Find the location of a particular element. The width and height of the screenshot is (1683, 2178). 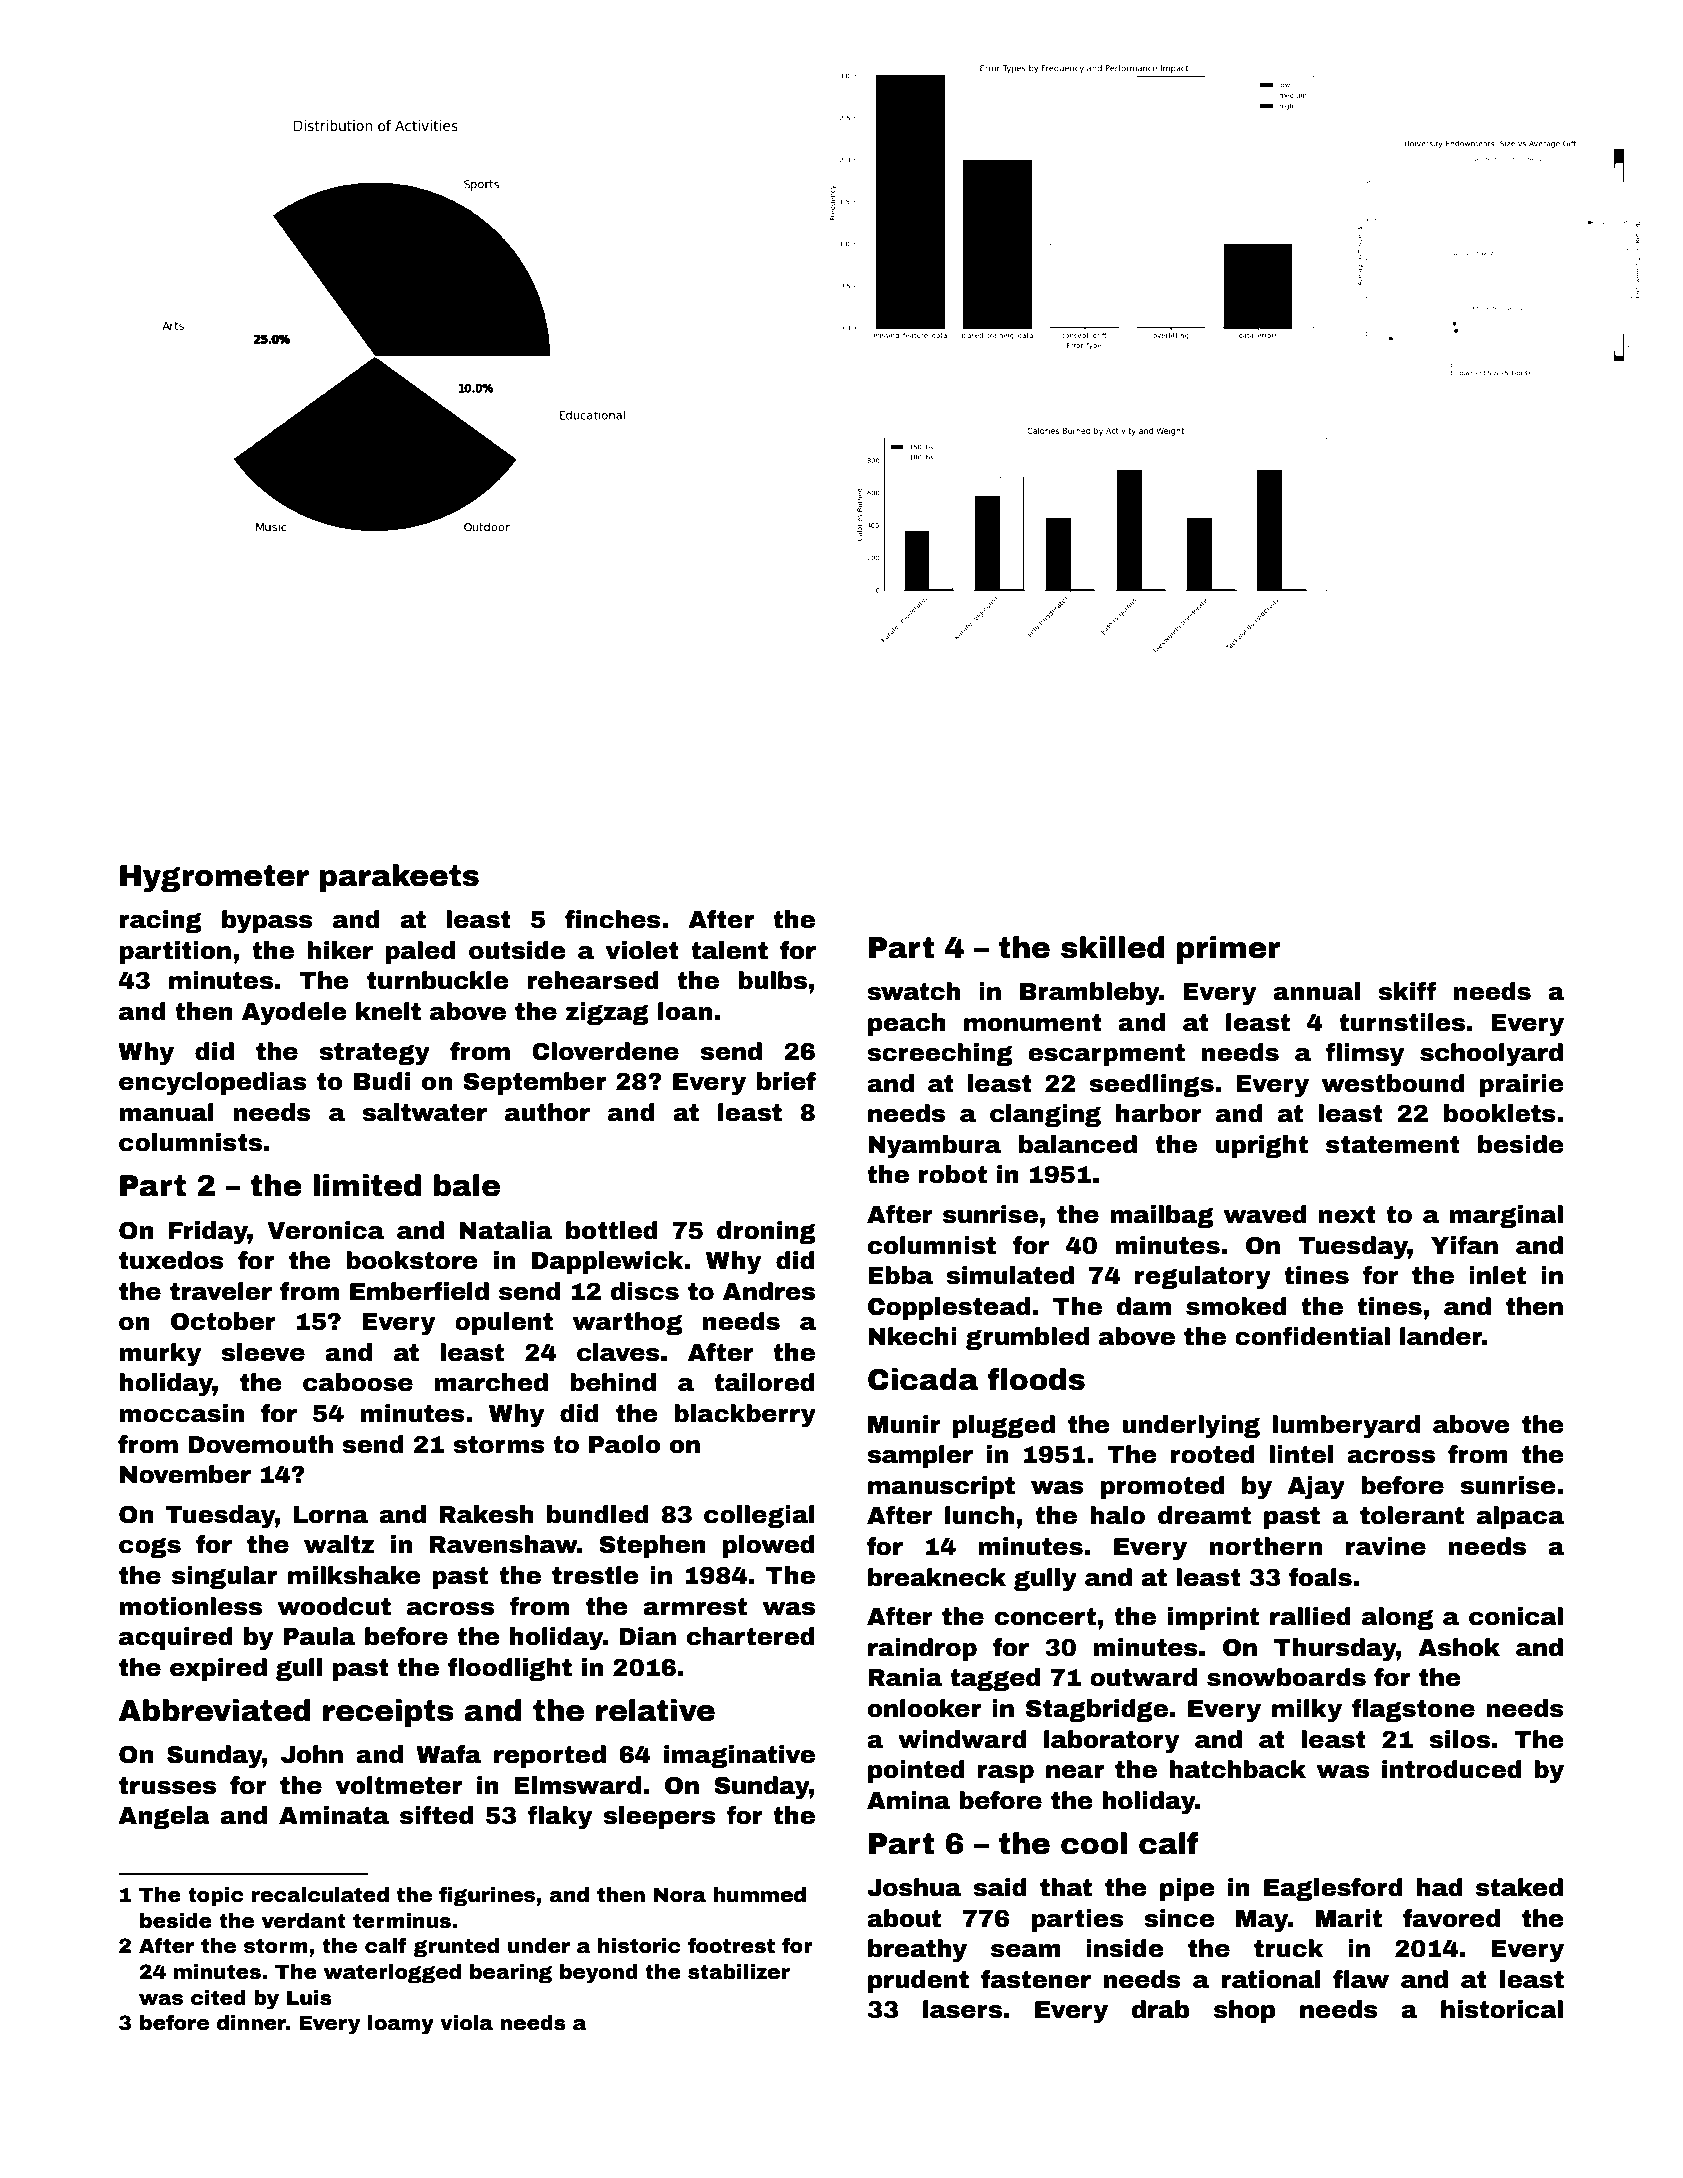

skiff is located at coordinates (1407, 991).
